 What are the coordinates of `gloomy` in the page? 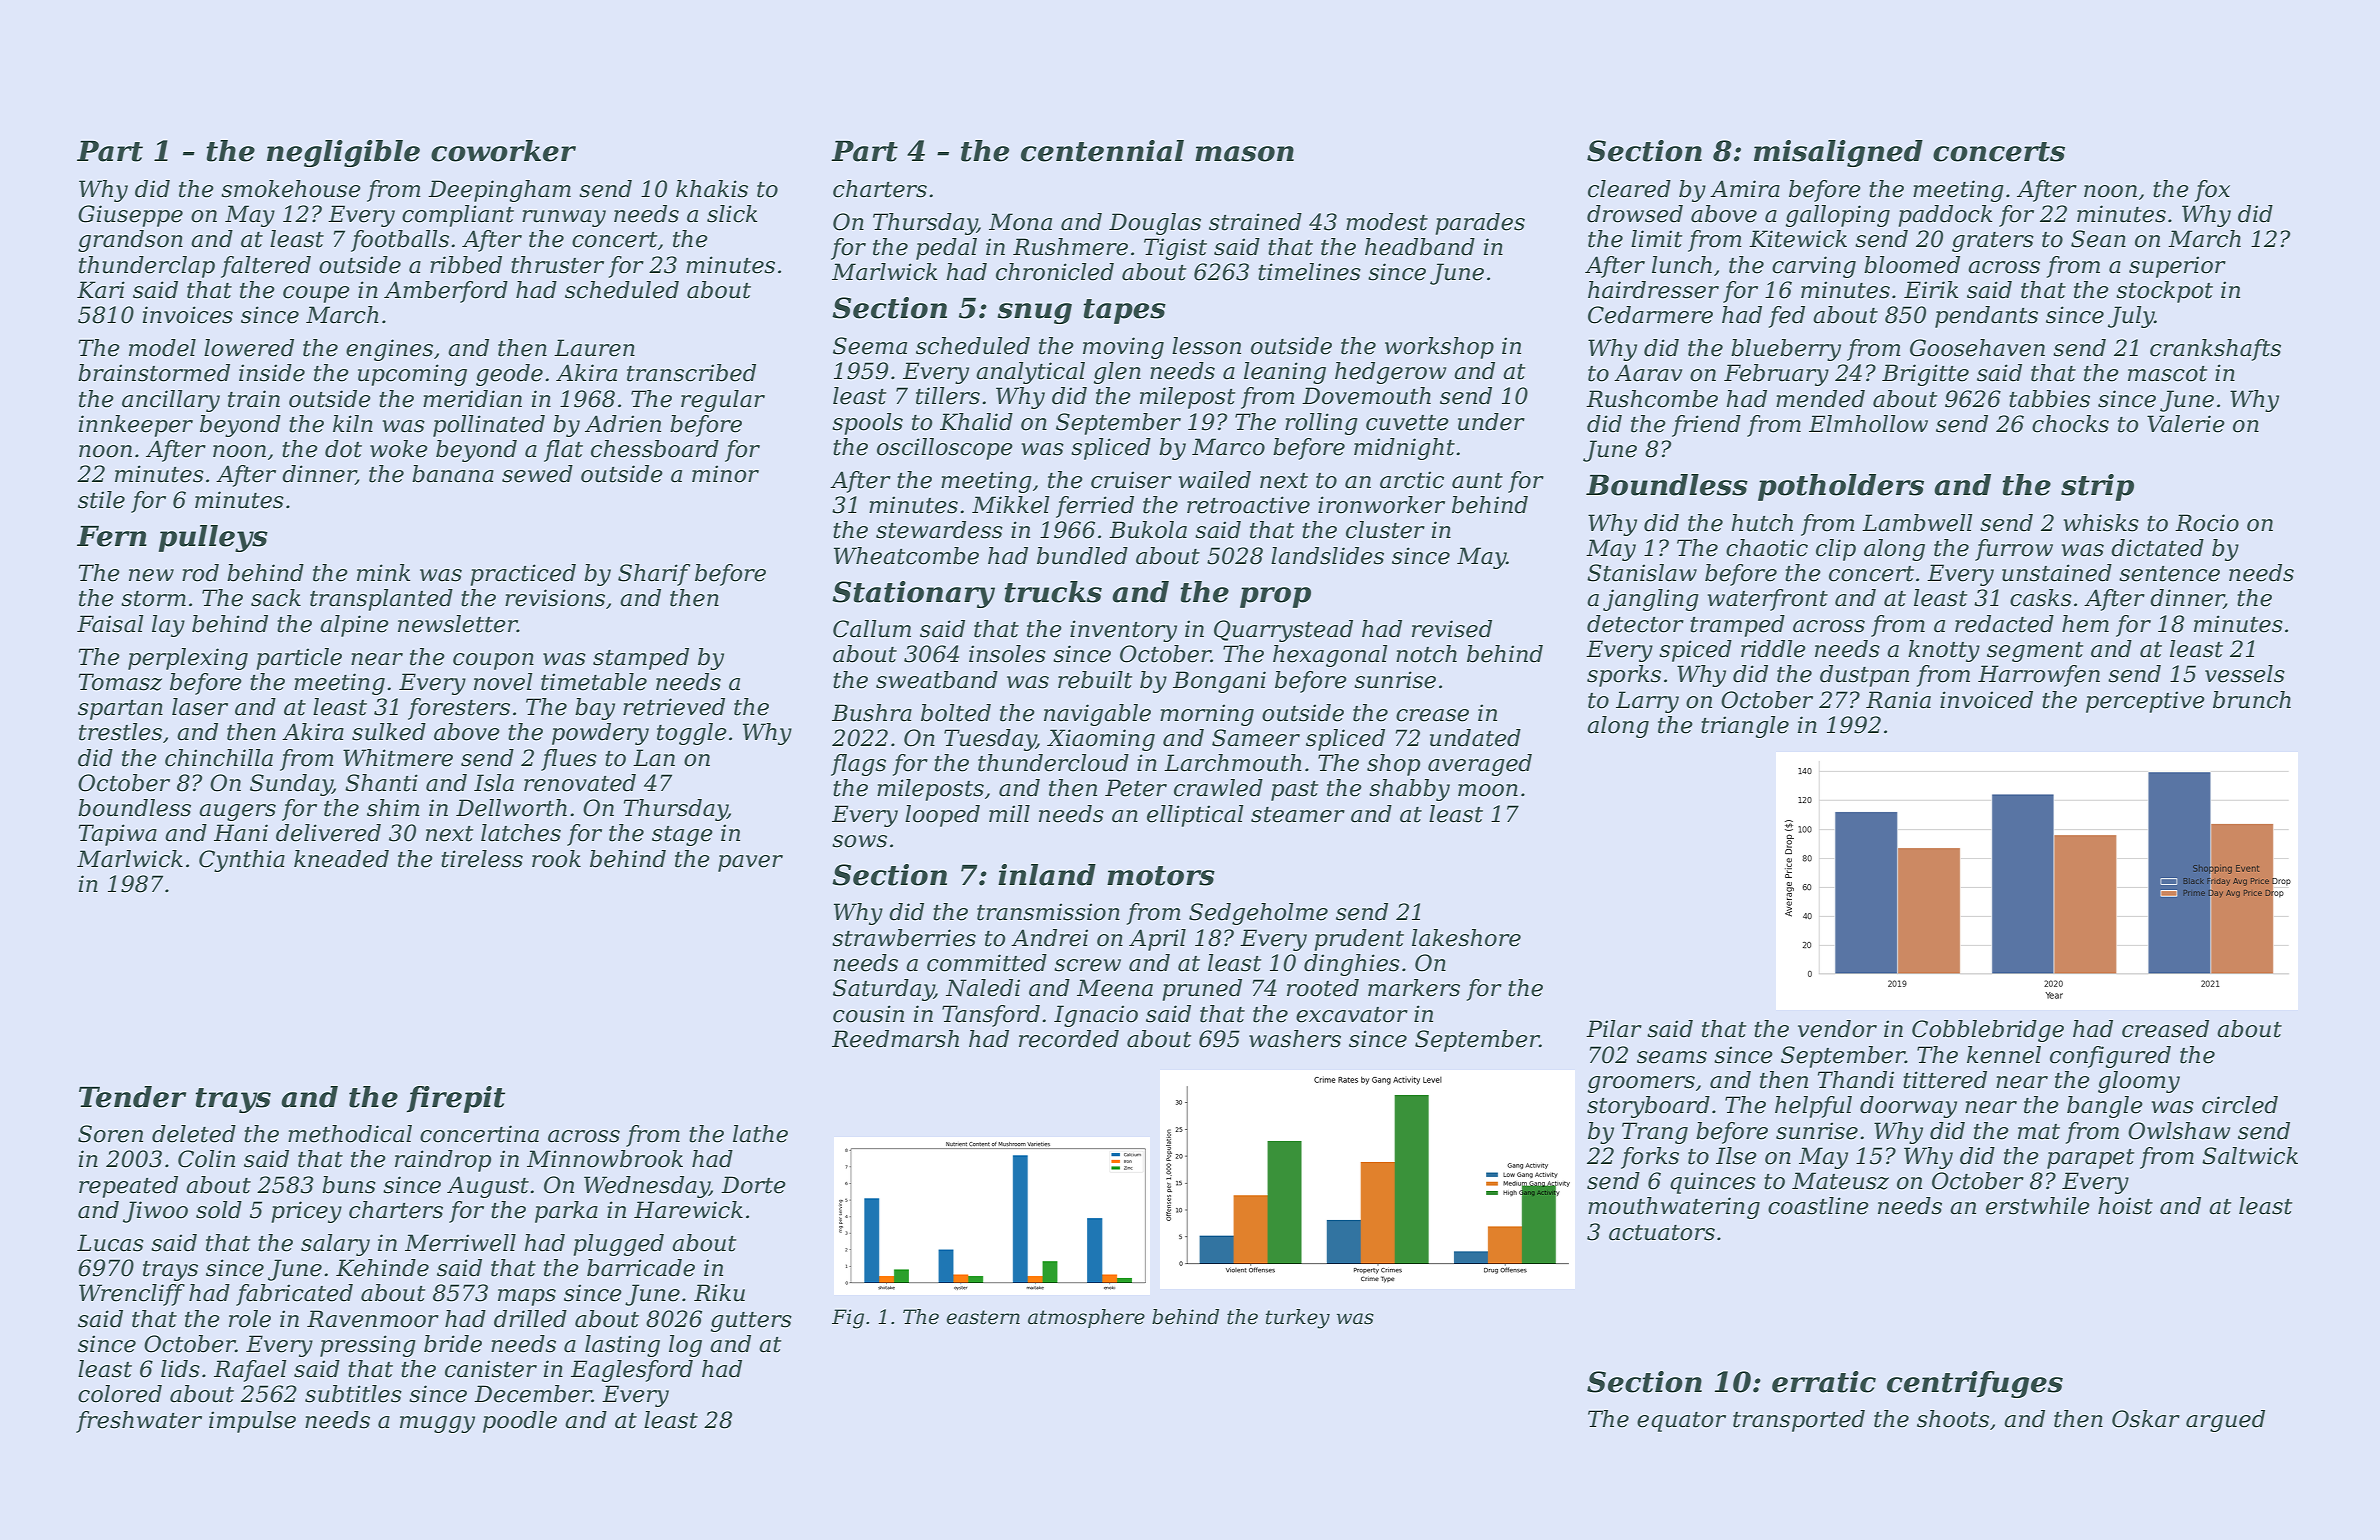 It's located at (2139, 1082).
